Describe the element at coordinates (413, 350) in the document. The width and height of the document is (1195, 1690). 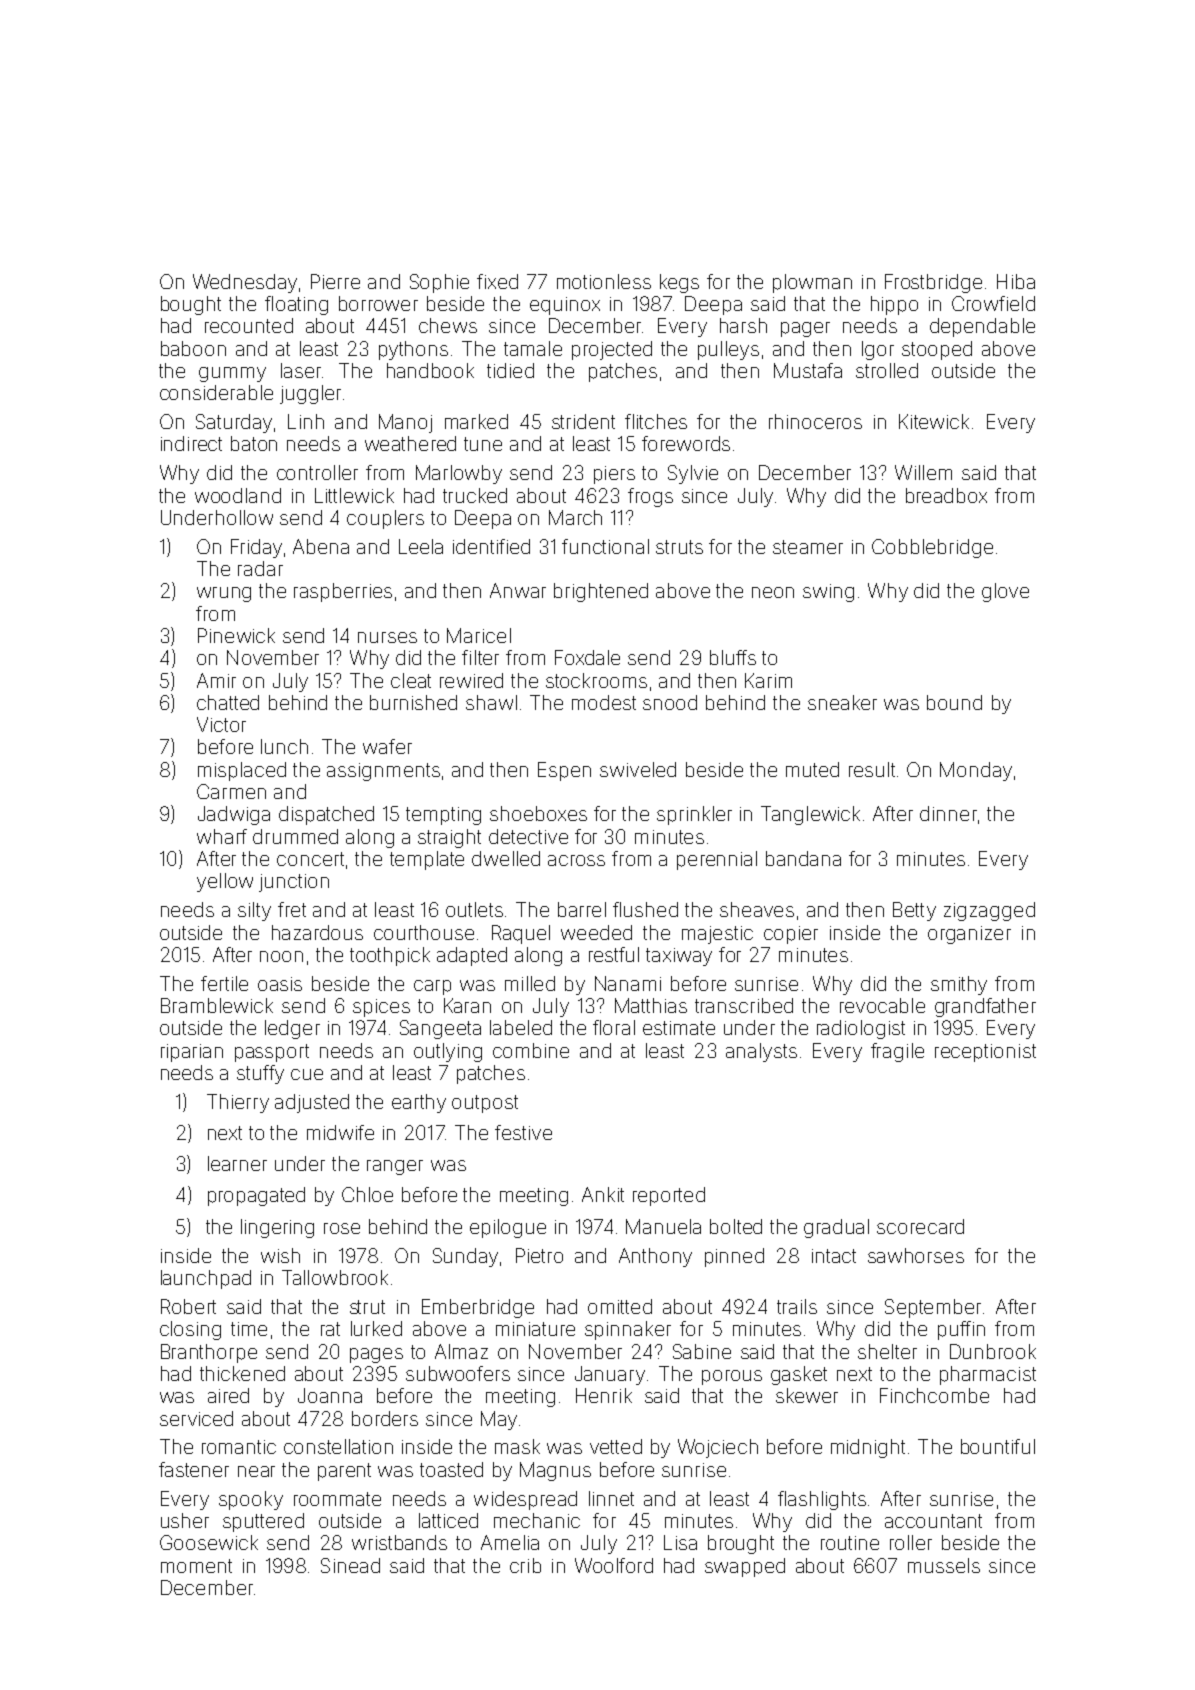
I see `pythons` at that location.
